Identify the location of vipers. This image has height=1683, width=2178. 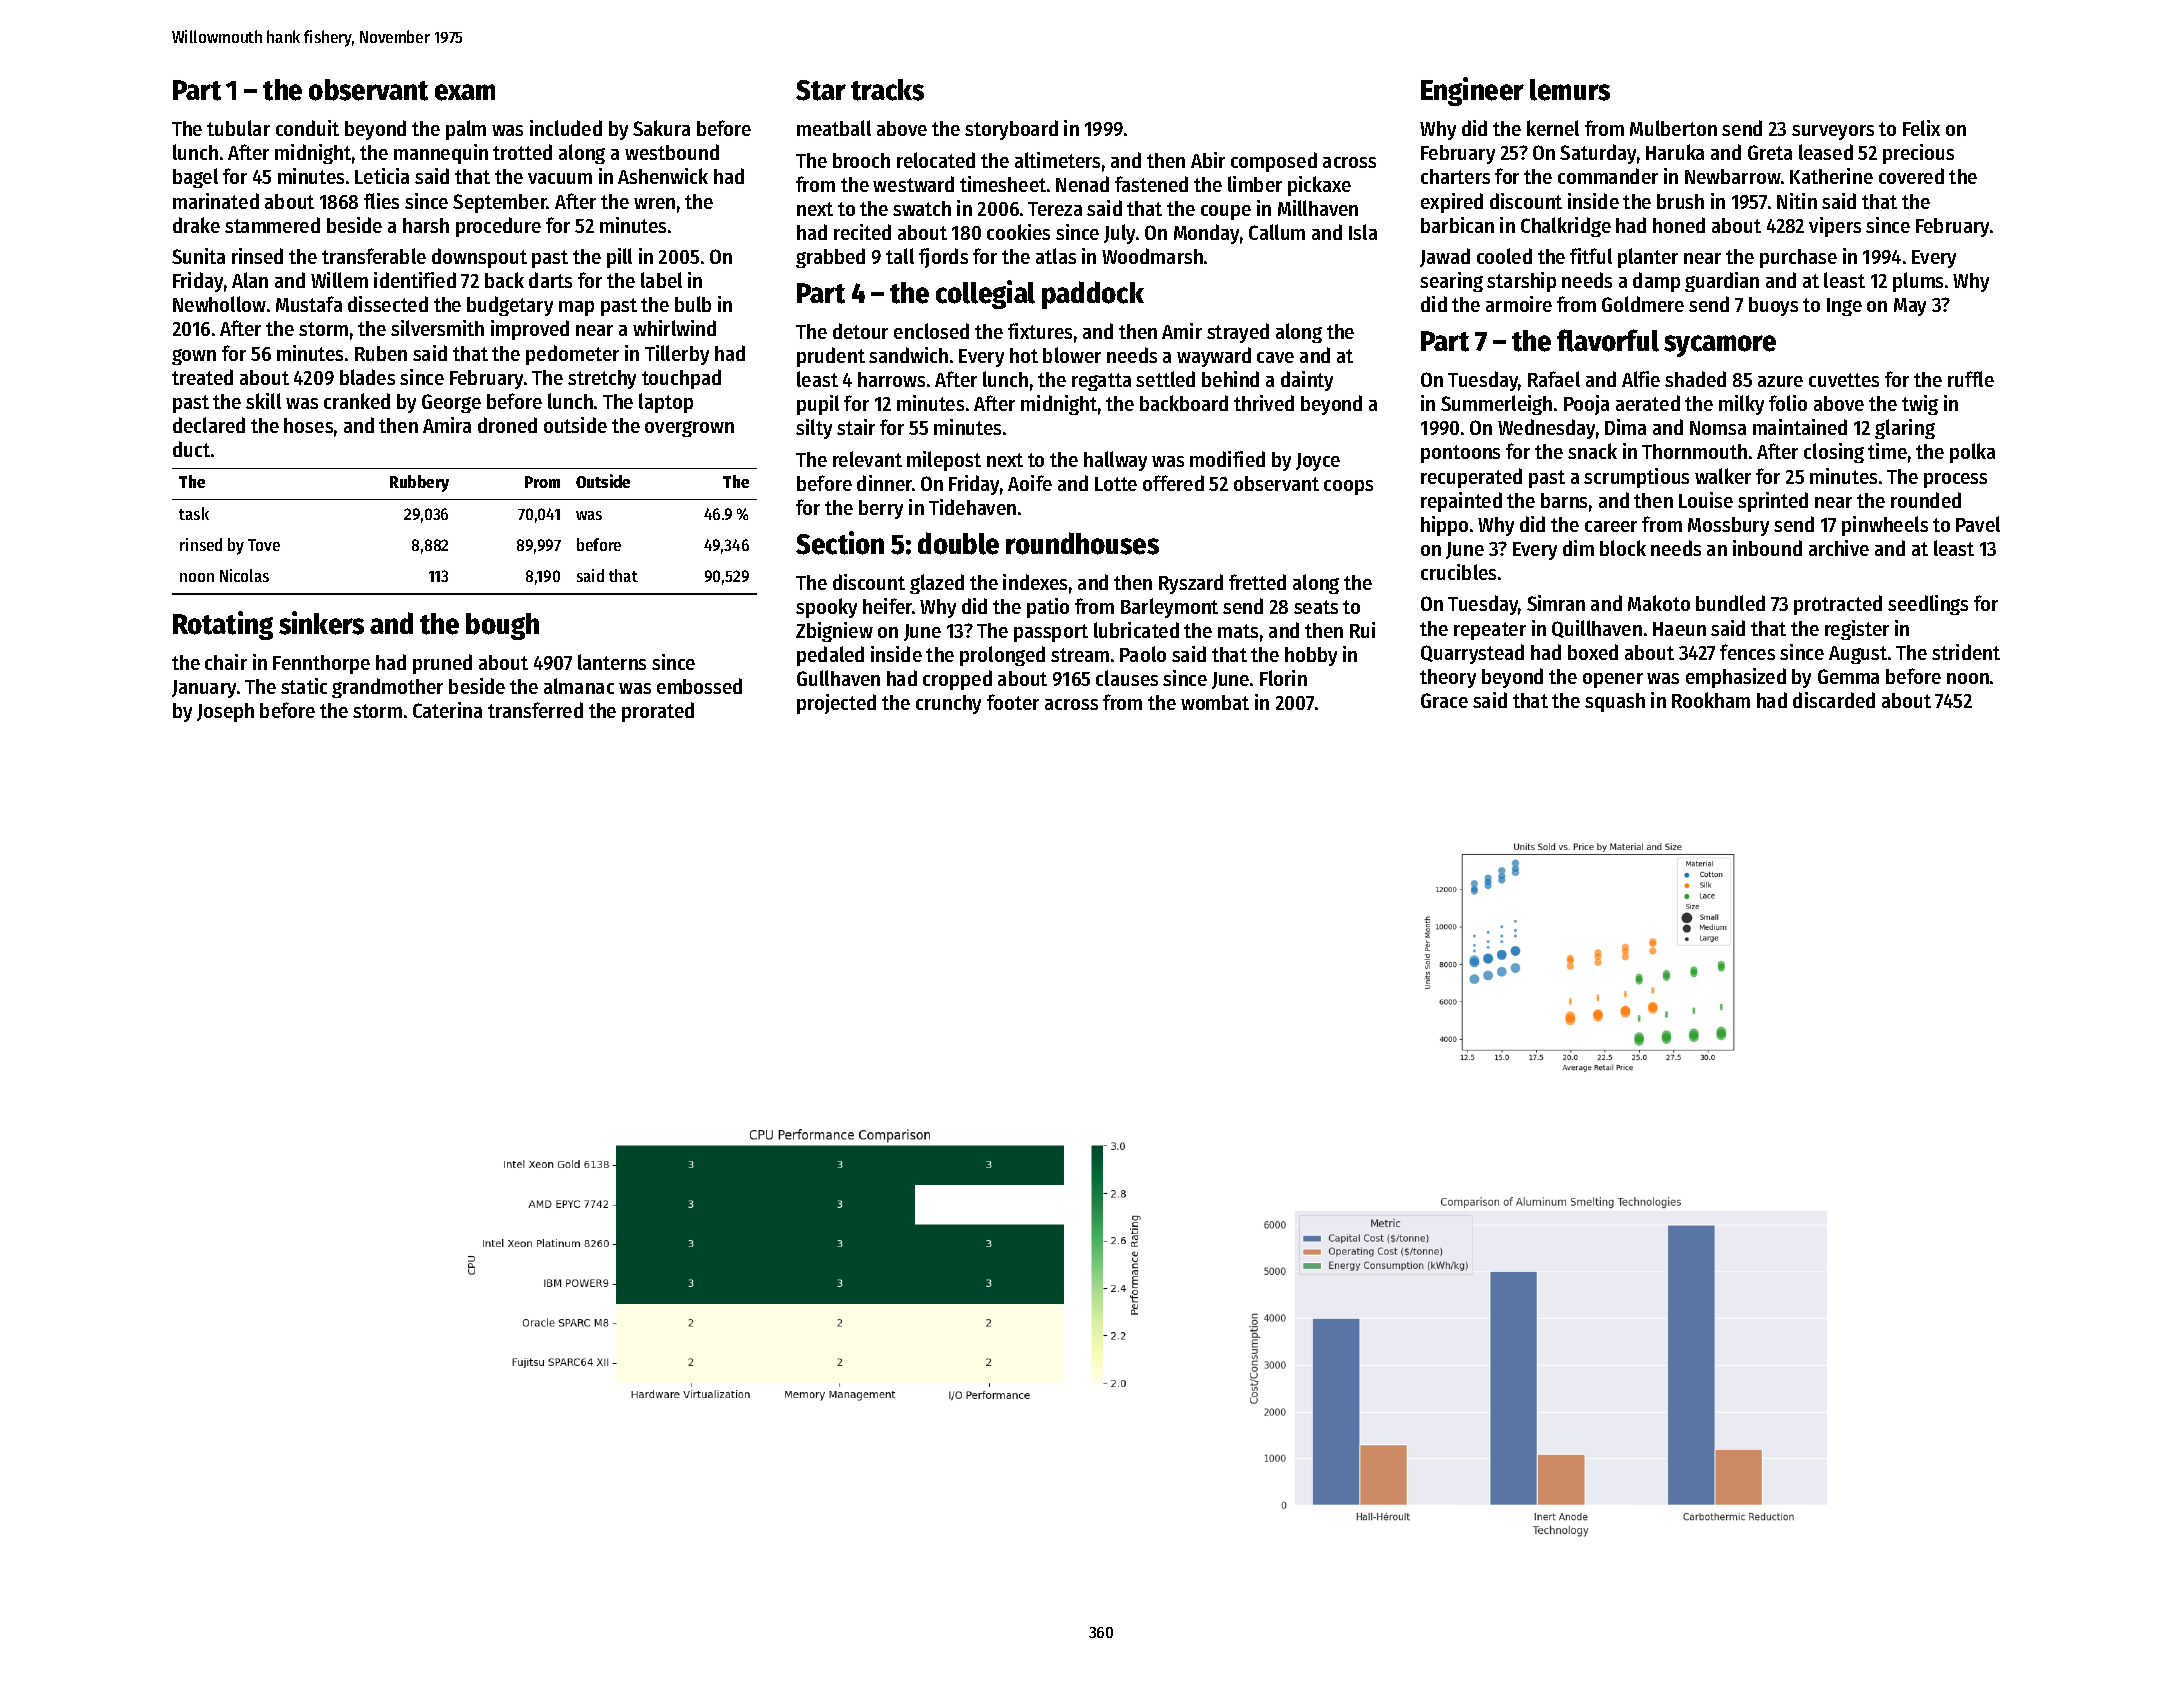
(1835, 227).
